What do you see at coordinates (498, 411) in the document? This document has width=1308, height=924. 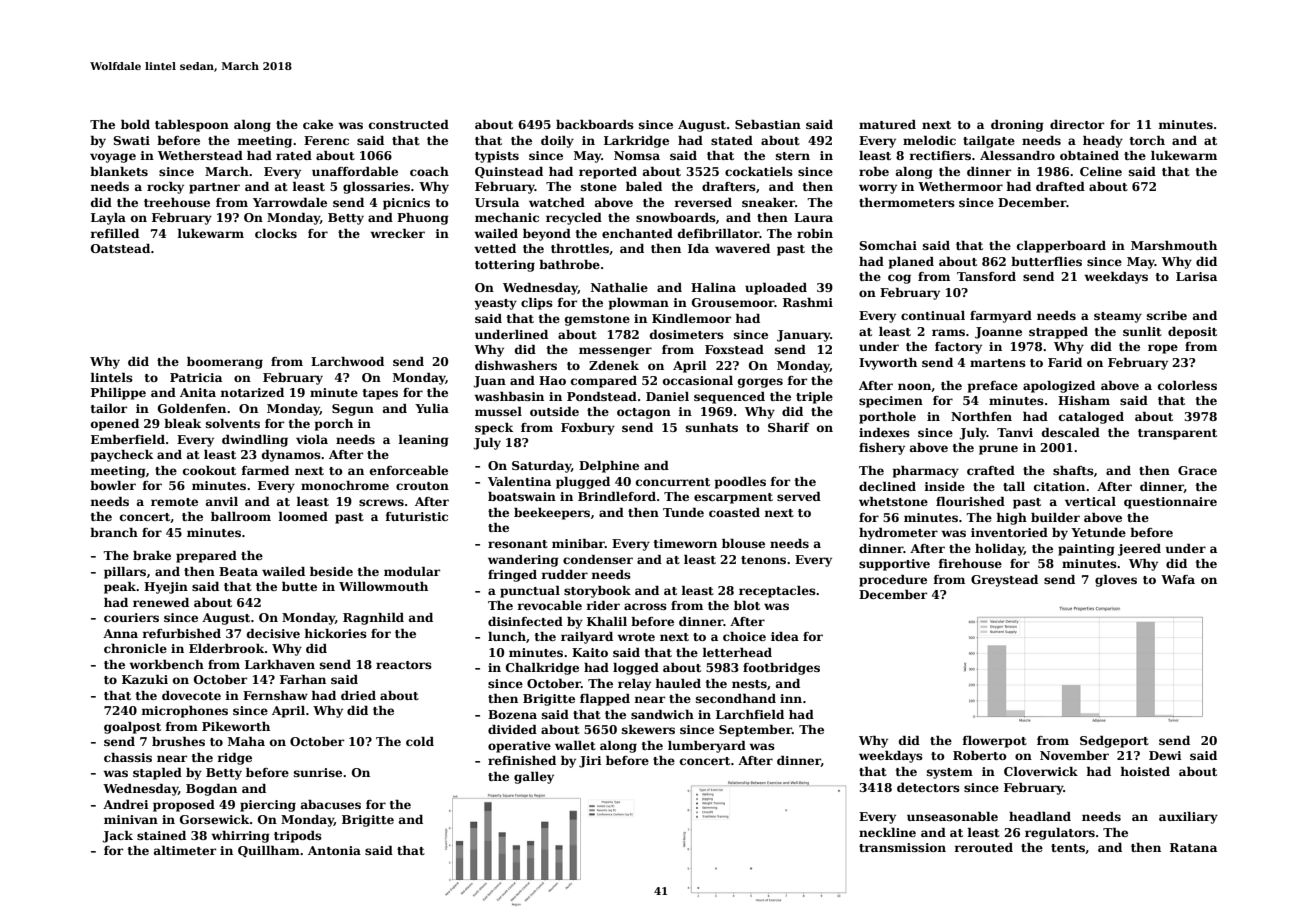 I see `mussel` at bounding box center [498, 411].
